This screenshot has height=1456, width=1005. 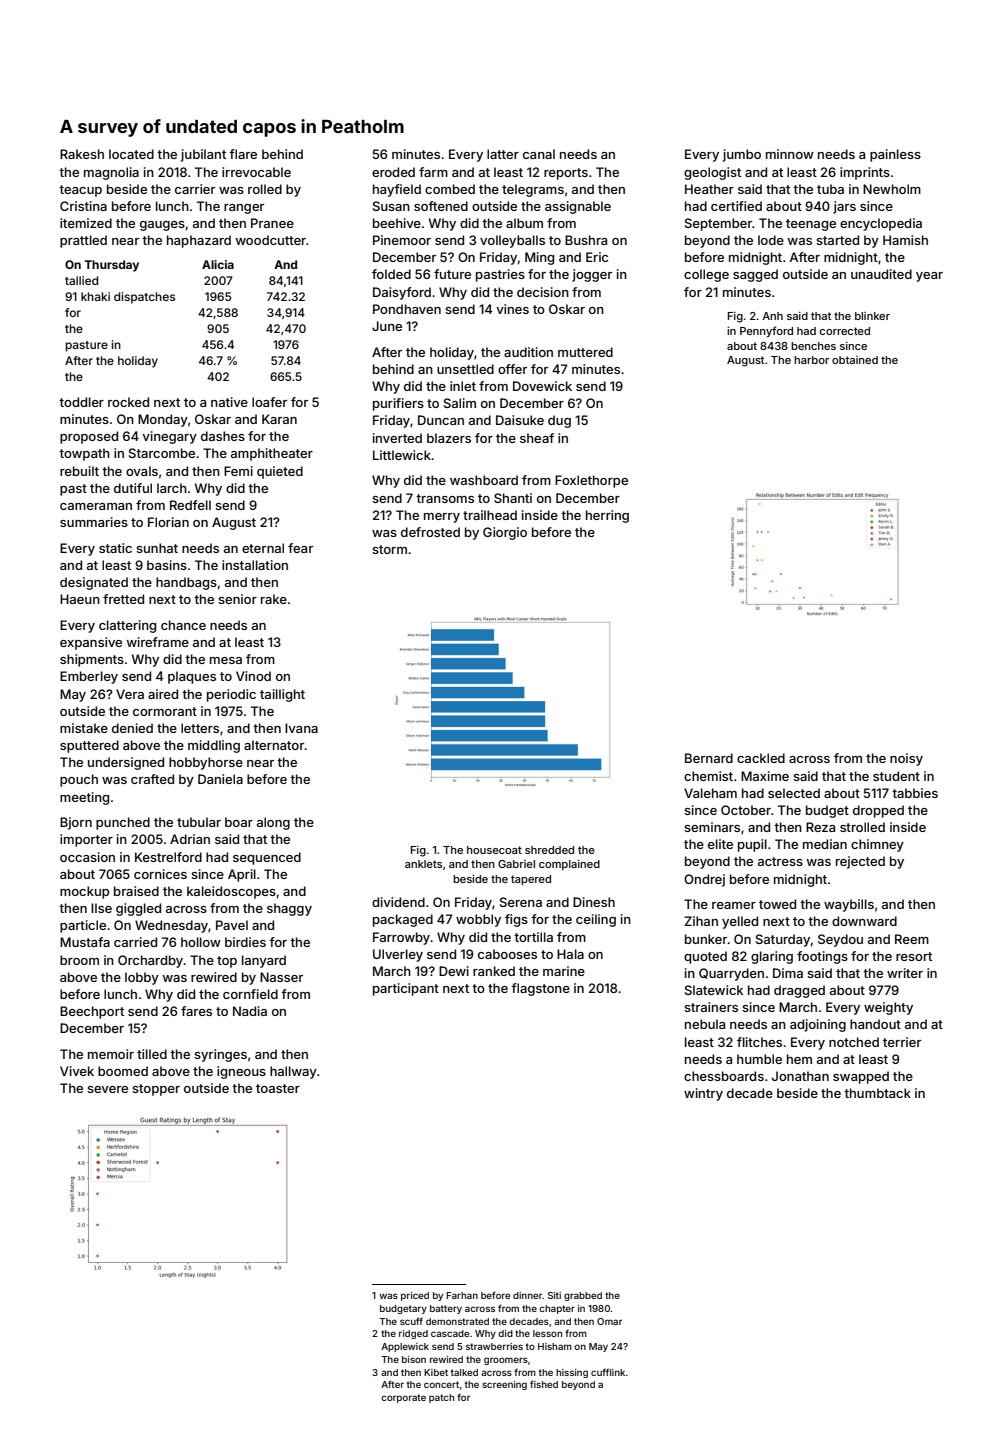 What do you see at coordinates (703, 1094) in the screenshot?
I see `wintry` at bounding box center [703, 1094].
